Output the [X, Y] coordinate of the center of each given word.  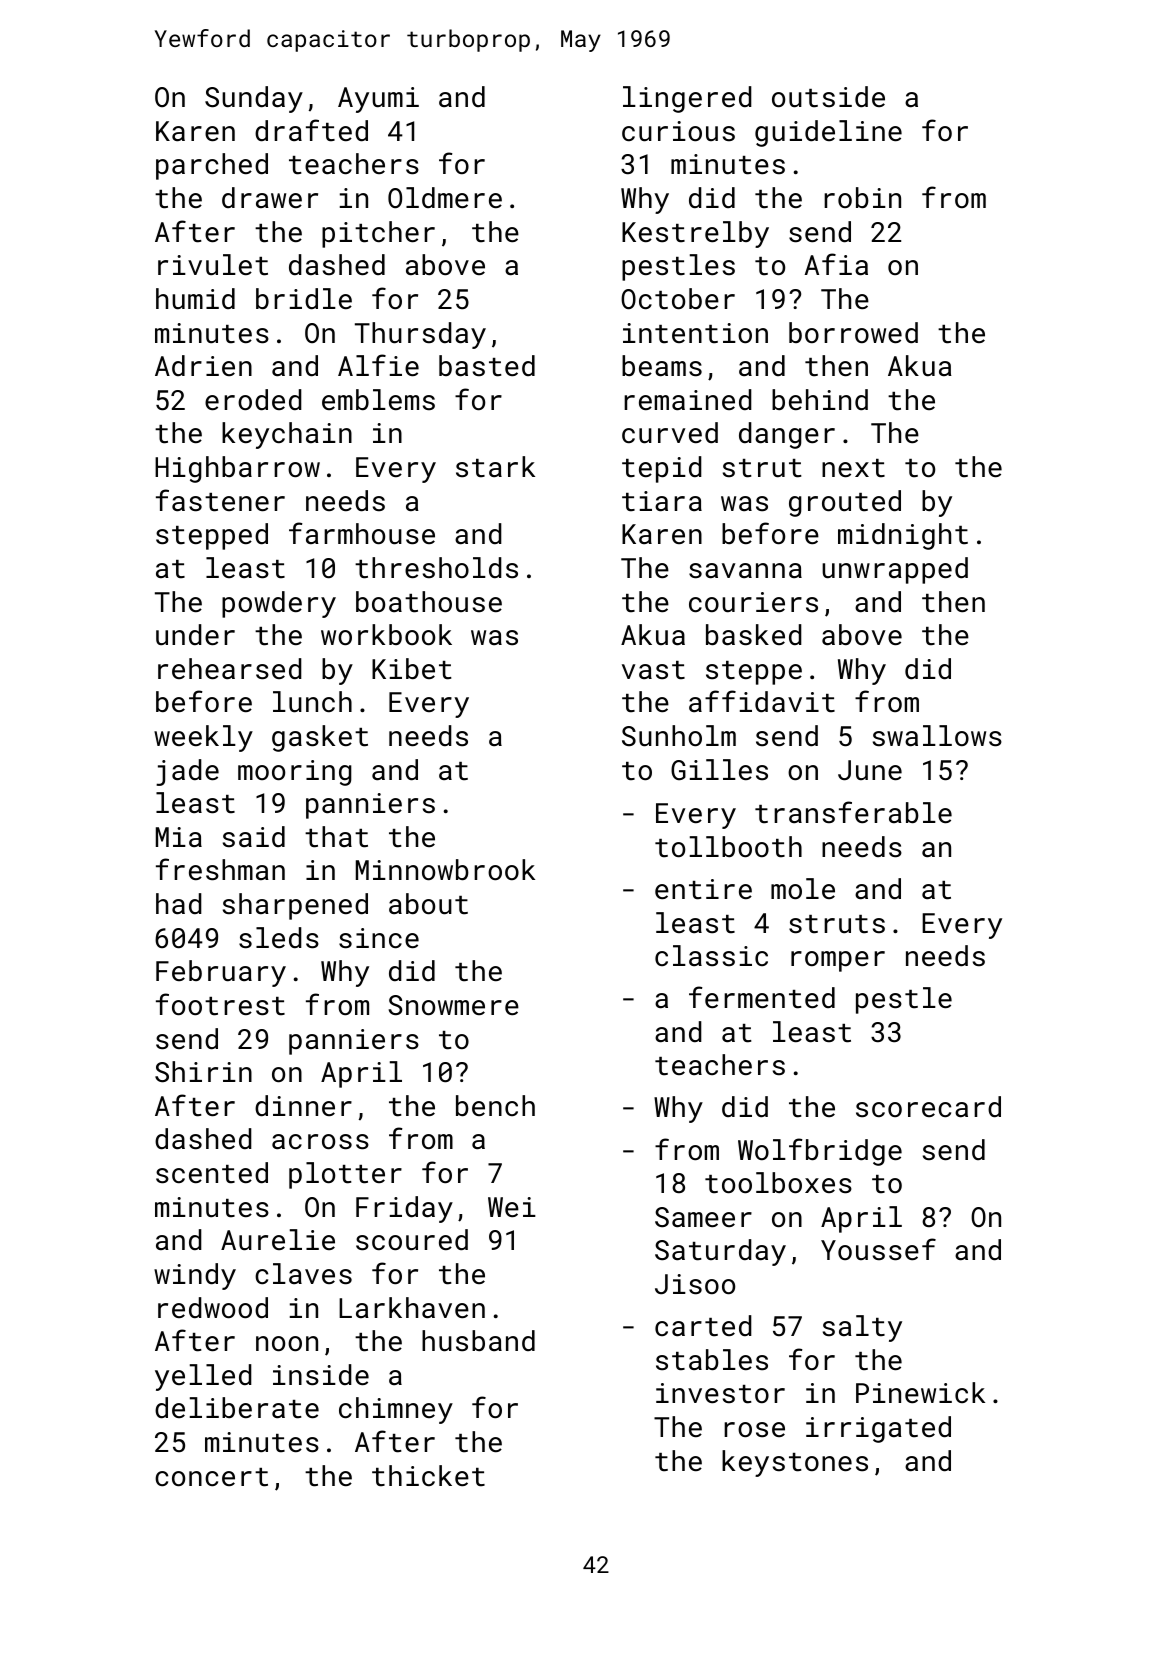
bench [495, 1105]
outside [828, 97]
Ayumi [378, 100]
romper [838, 961]
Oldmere [445, 198]
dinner [303, 1106]
